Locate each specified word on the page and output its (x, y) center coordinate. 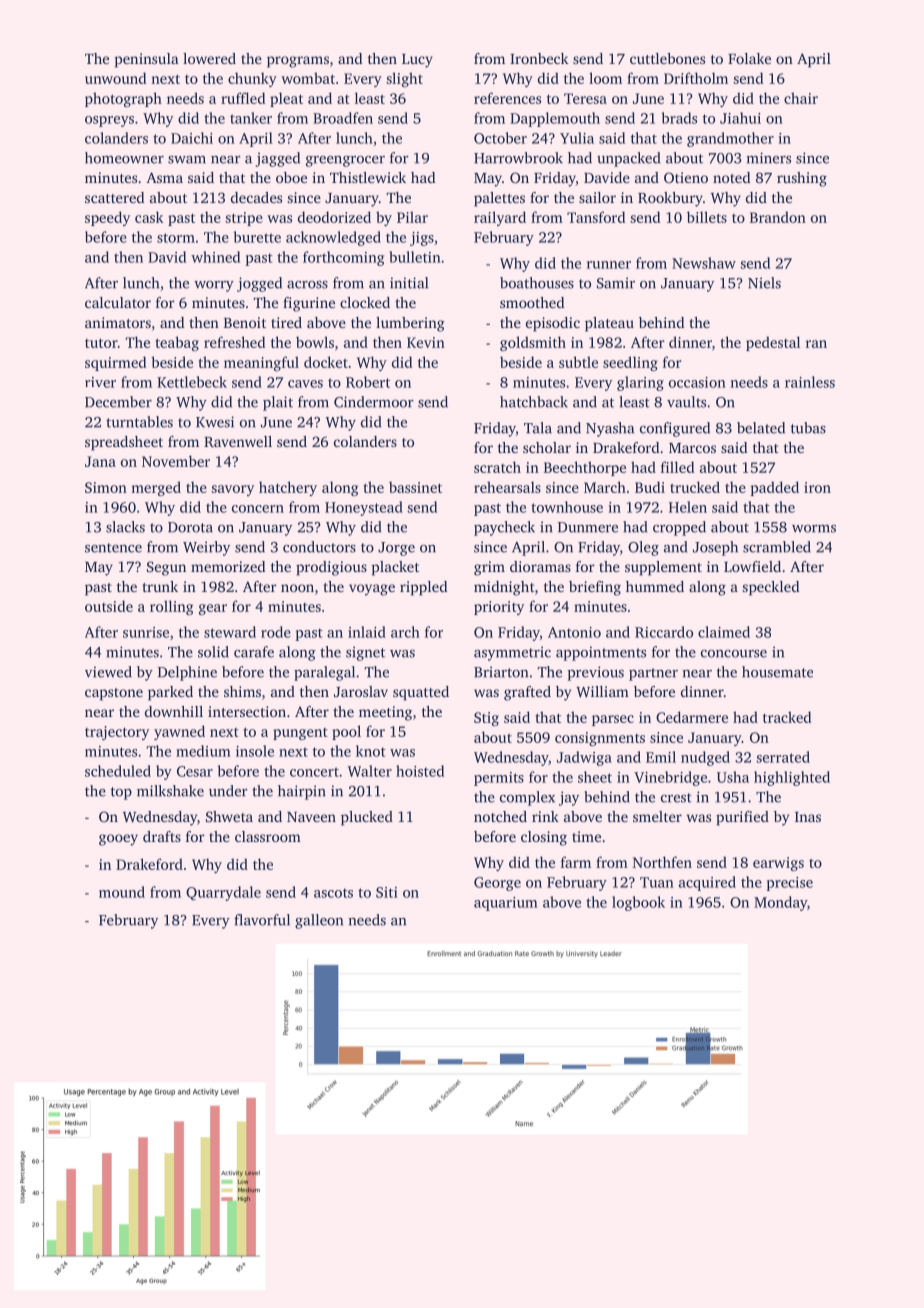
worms (814, 529)
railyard (500, 218)
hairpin (302, 792)
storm (176, 238)
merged (156, 488)
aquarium (506, 904)
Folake (749, 58)
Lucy (417, 61)
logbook (638, 903)
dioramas (540, 566)
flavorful (262, 920)
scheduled (118, 771)
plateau (609, 324)
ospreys (109, 121)
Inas (808, 817)
